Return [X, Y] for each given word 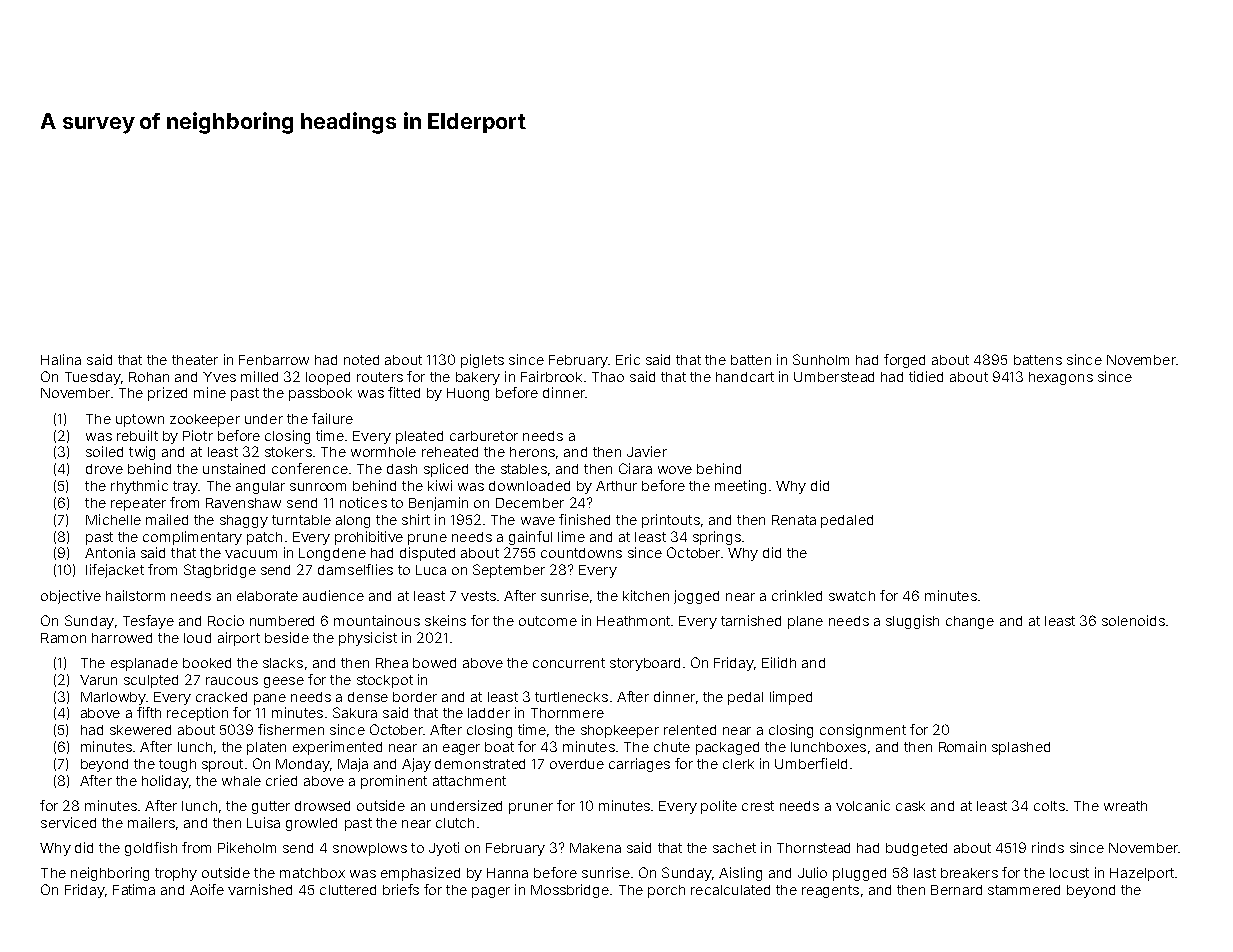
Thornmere [567, 713]
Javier [647, 451]
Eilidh [779, 662]
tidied [926, 376]
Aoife [207, 889]
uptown [140, 420]
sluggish [912, 622]
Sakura [355, 712]
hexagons [1061, 378]
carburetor [484, 436]
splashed [1021, 748]
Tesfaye [148, 622]
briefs [401, 889]
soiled [104, 451]
